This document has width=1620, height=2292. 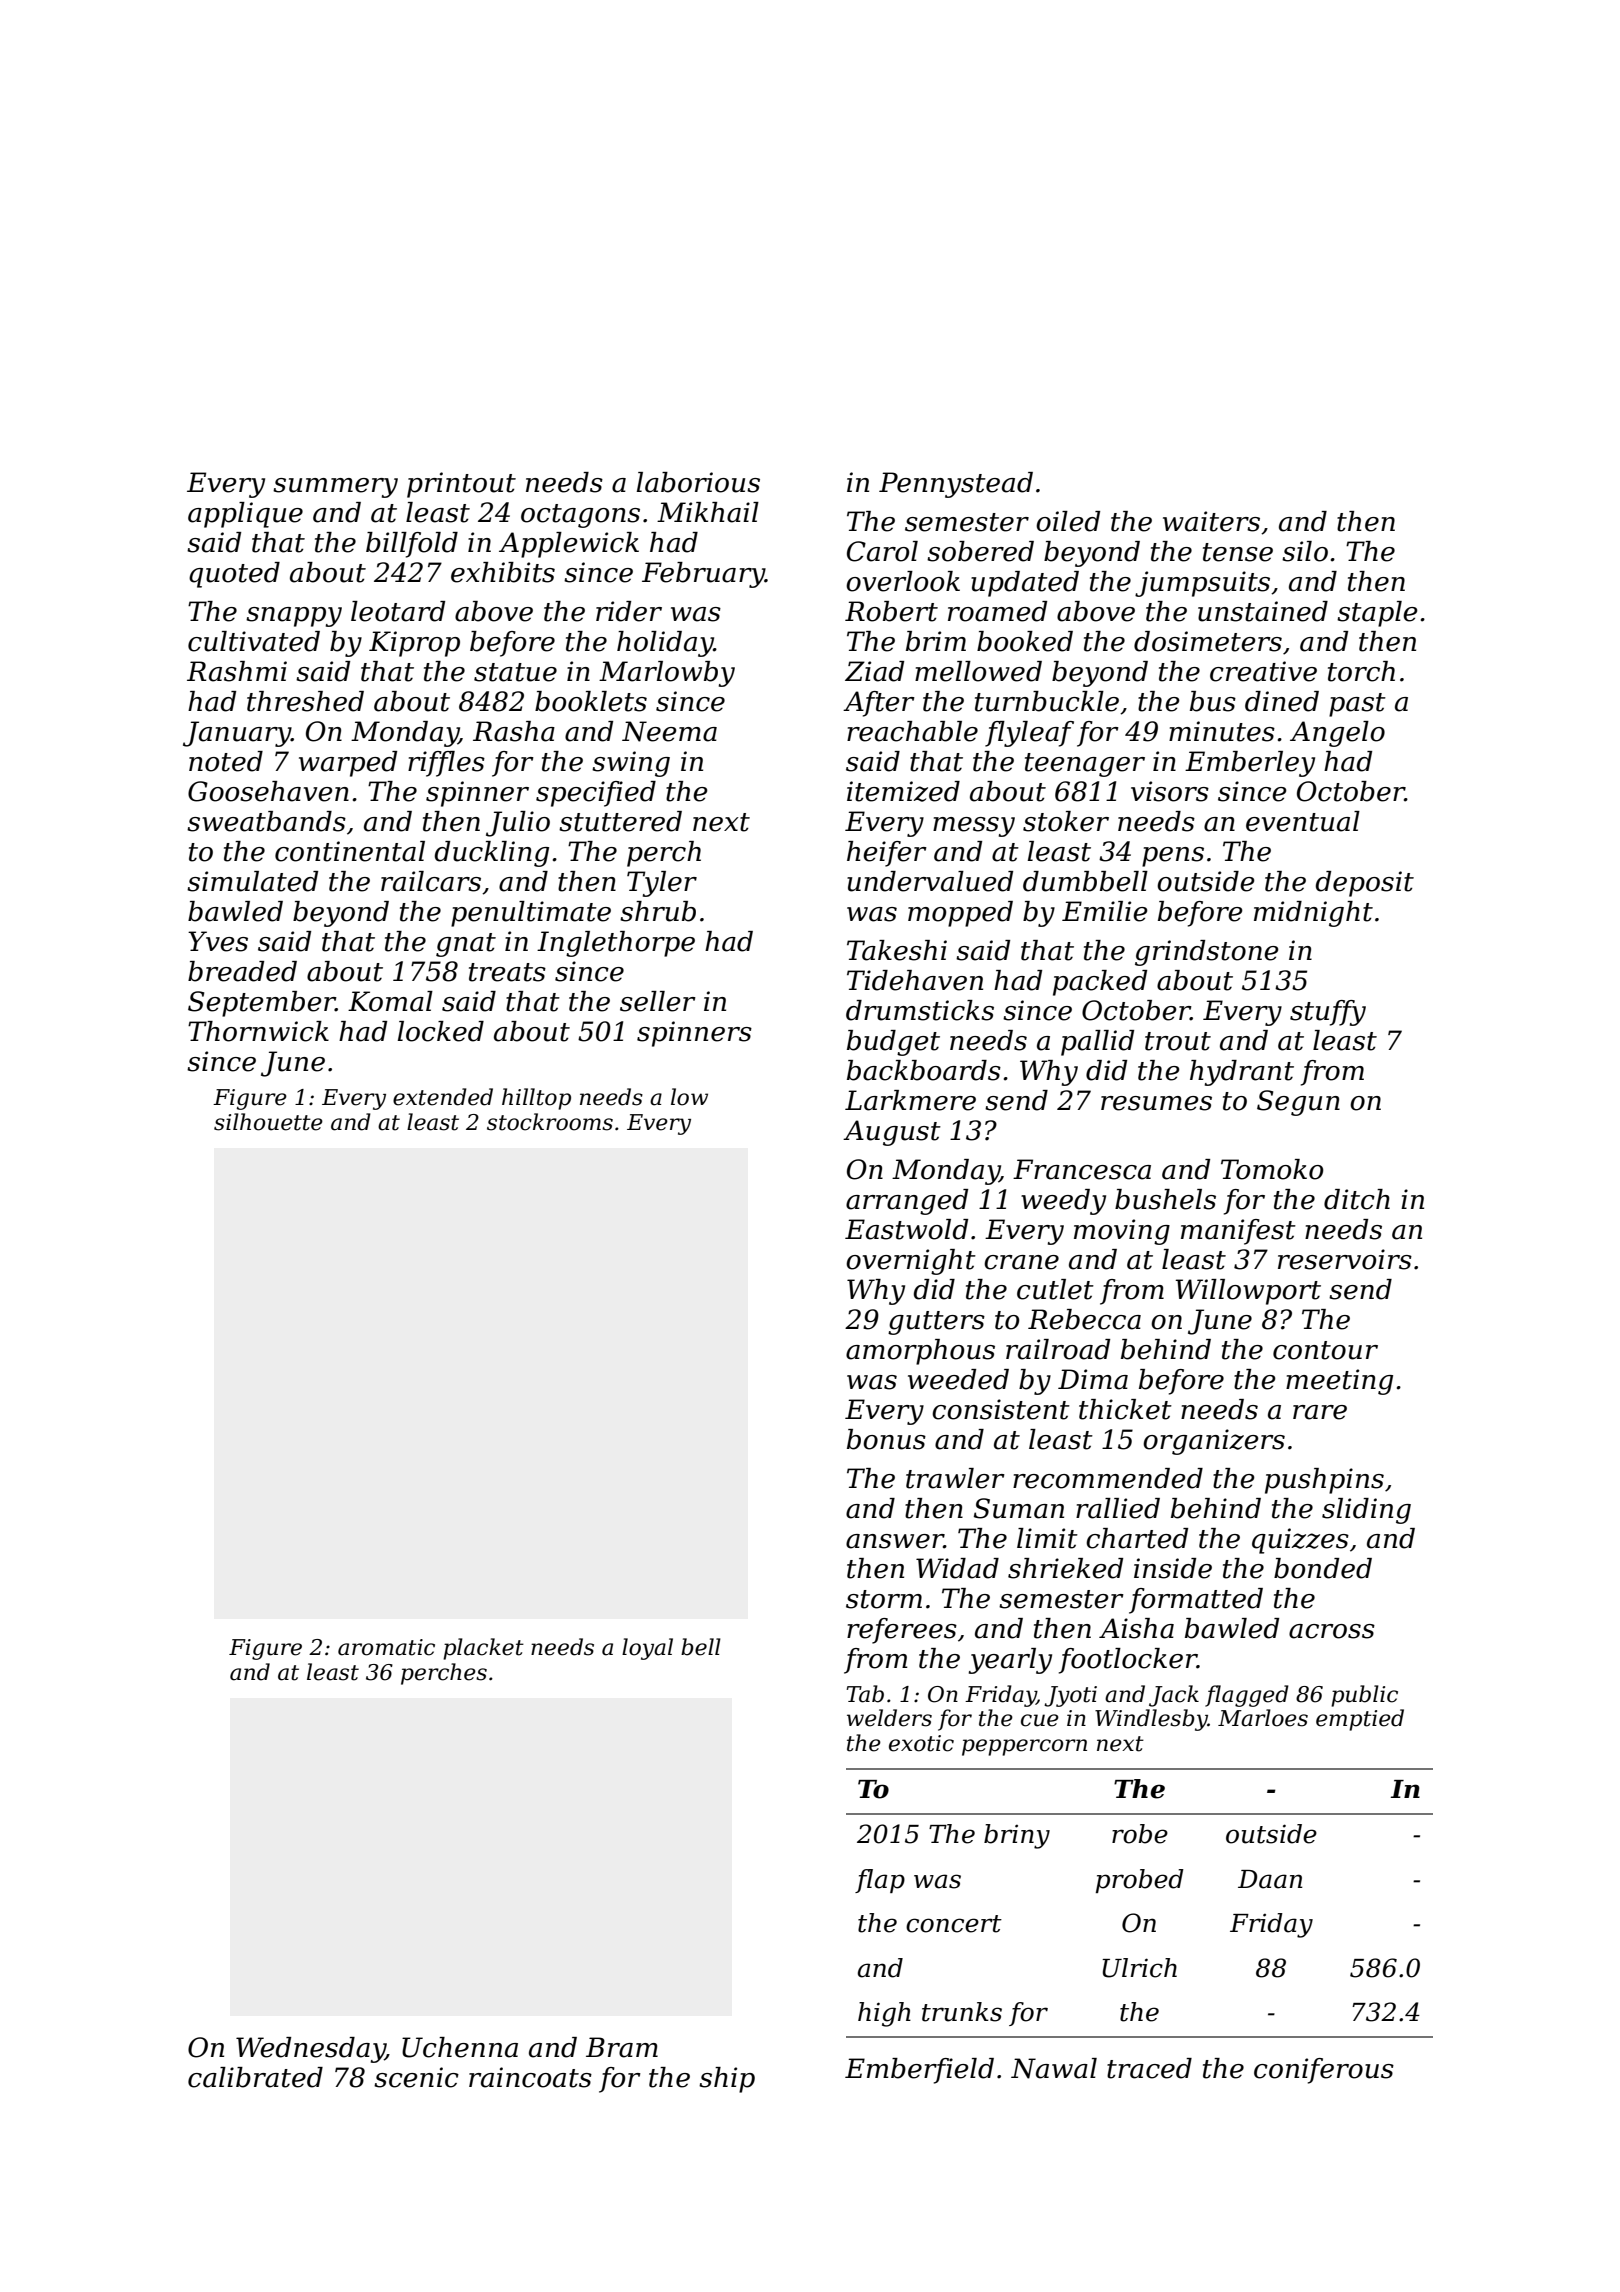 I want to click on silhouette, so click(x=268, y=1122).
